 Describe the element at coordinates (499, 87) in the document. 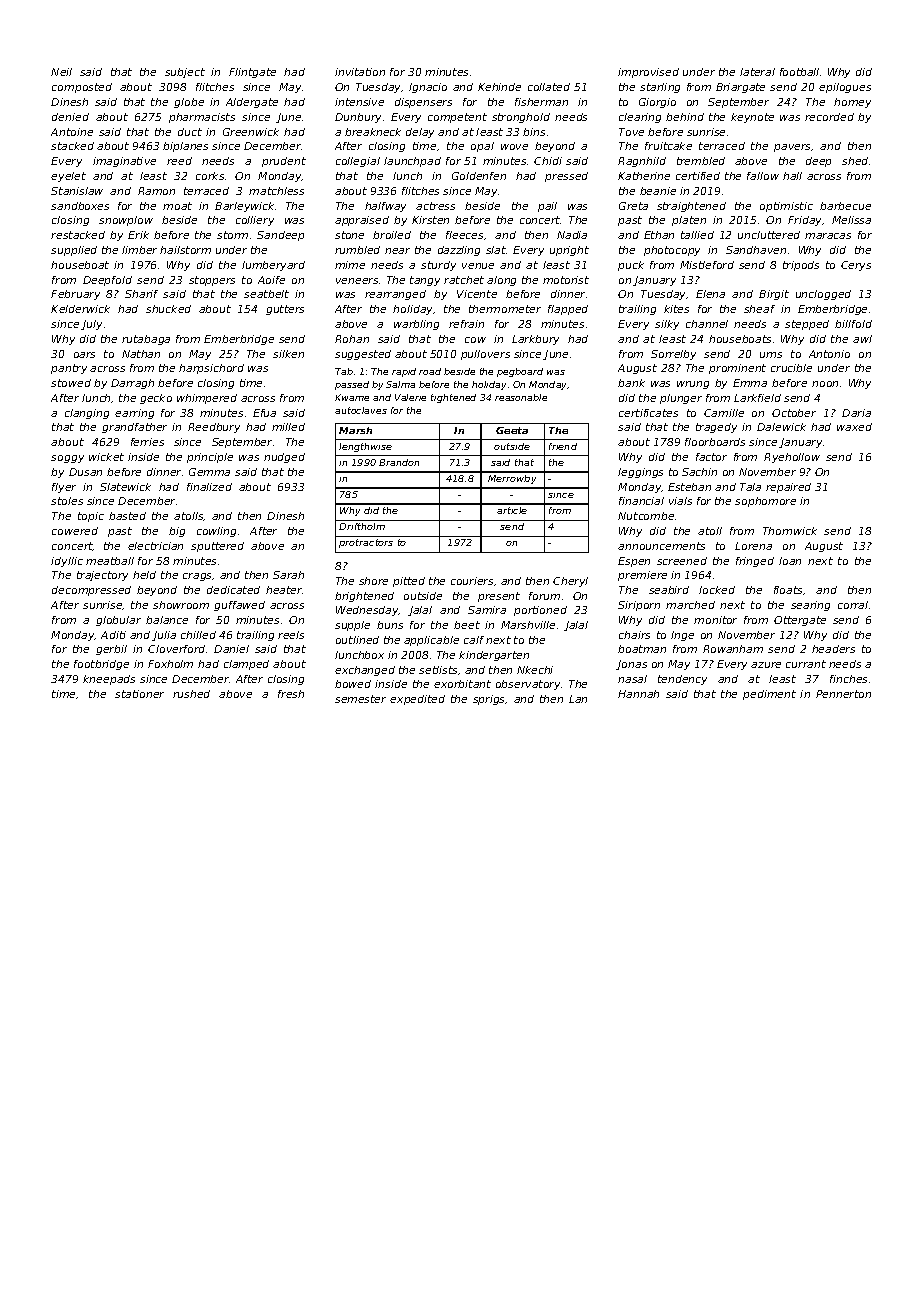

I see `Kehinde` at that location.
